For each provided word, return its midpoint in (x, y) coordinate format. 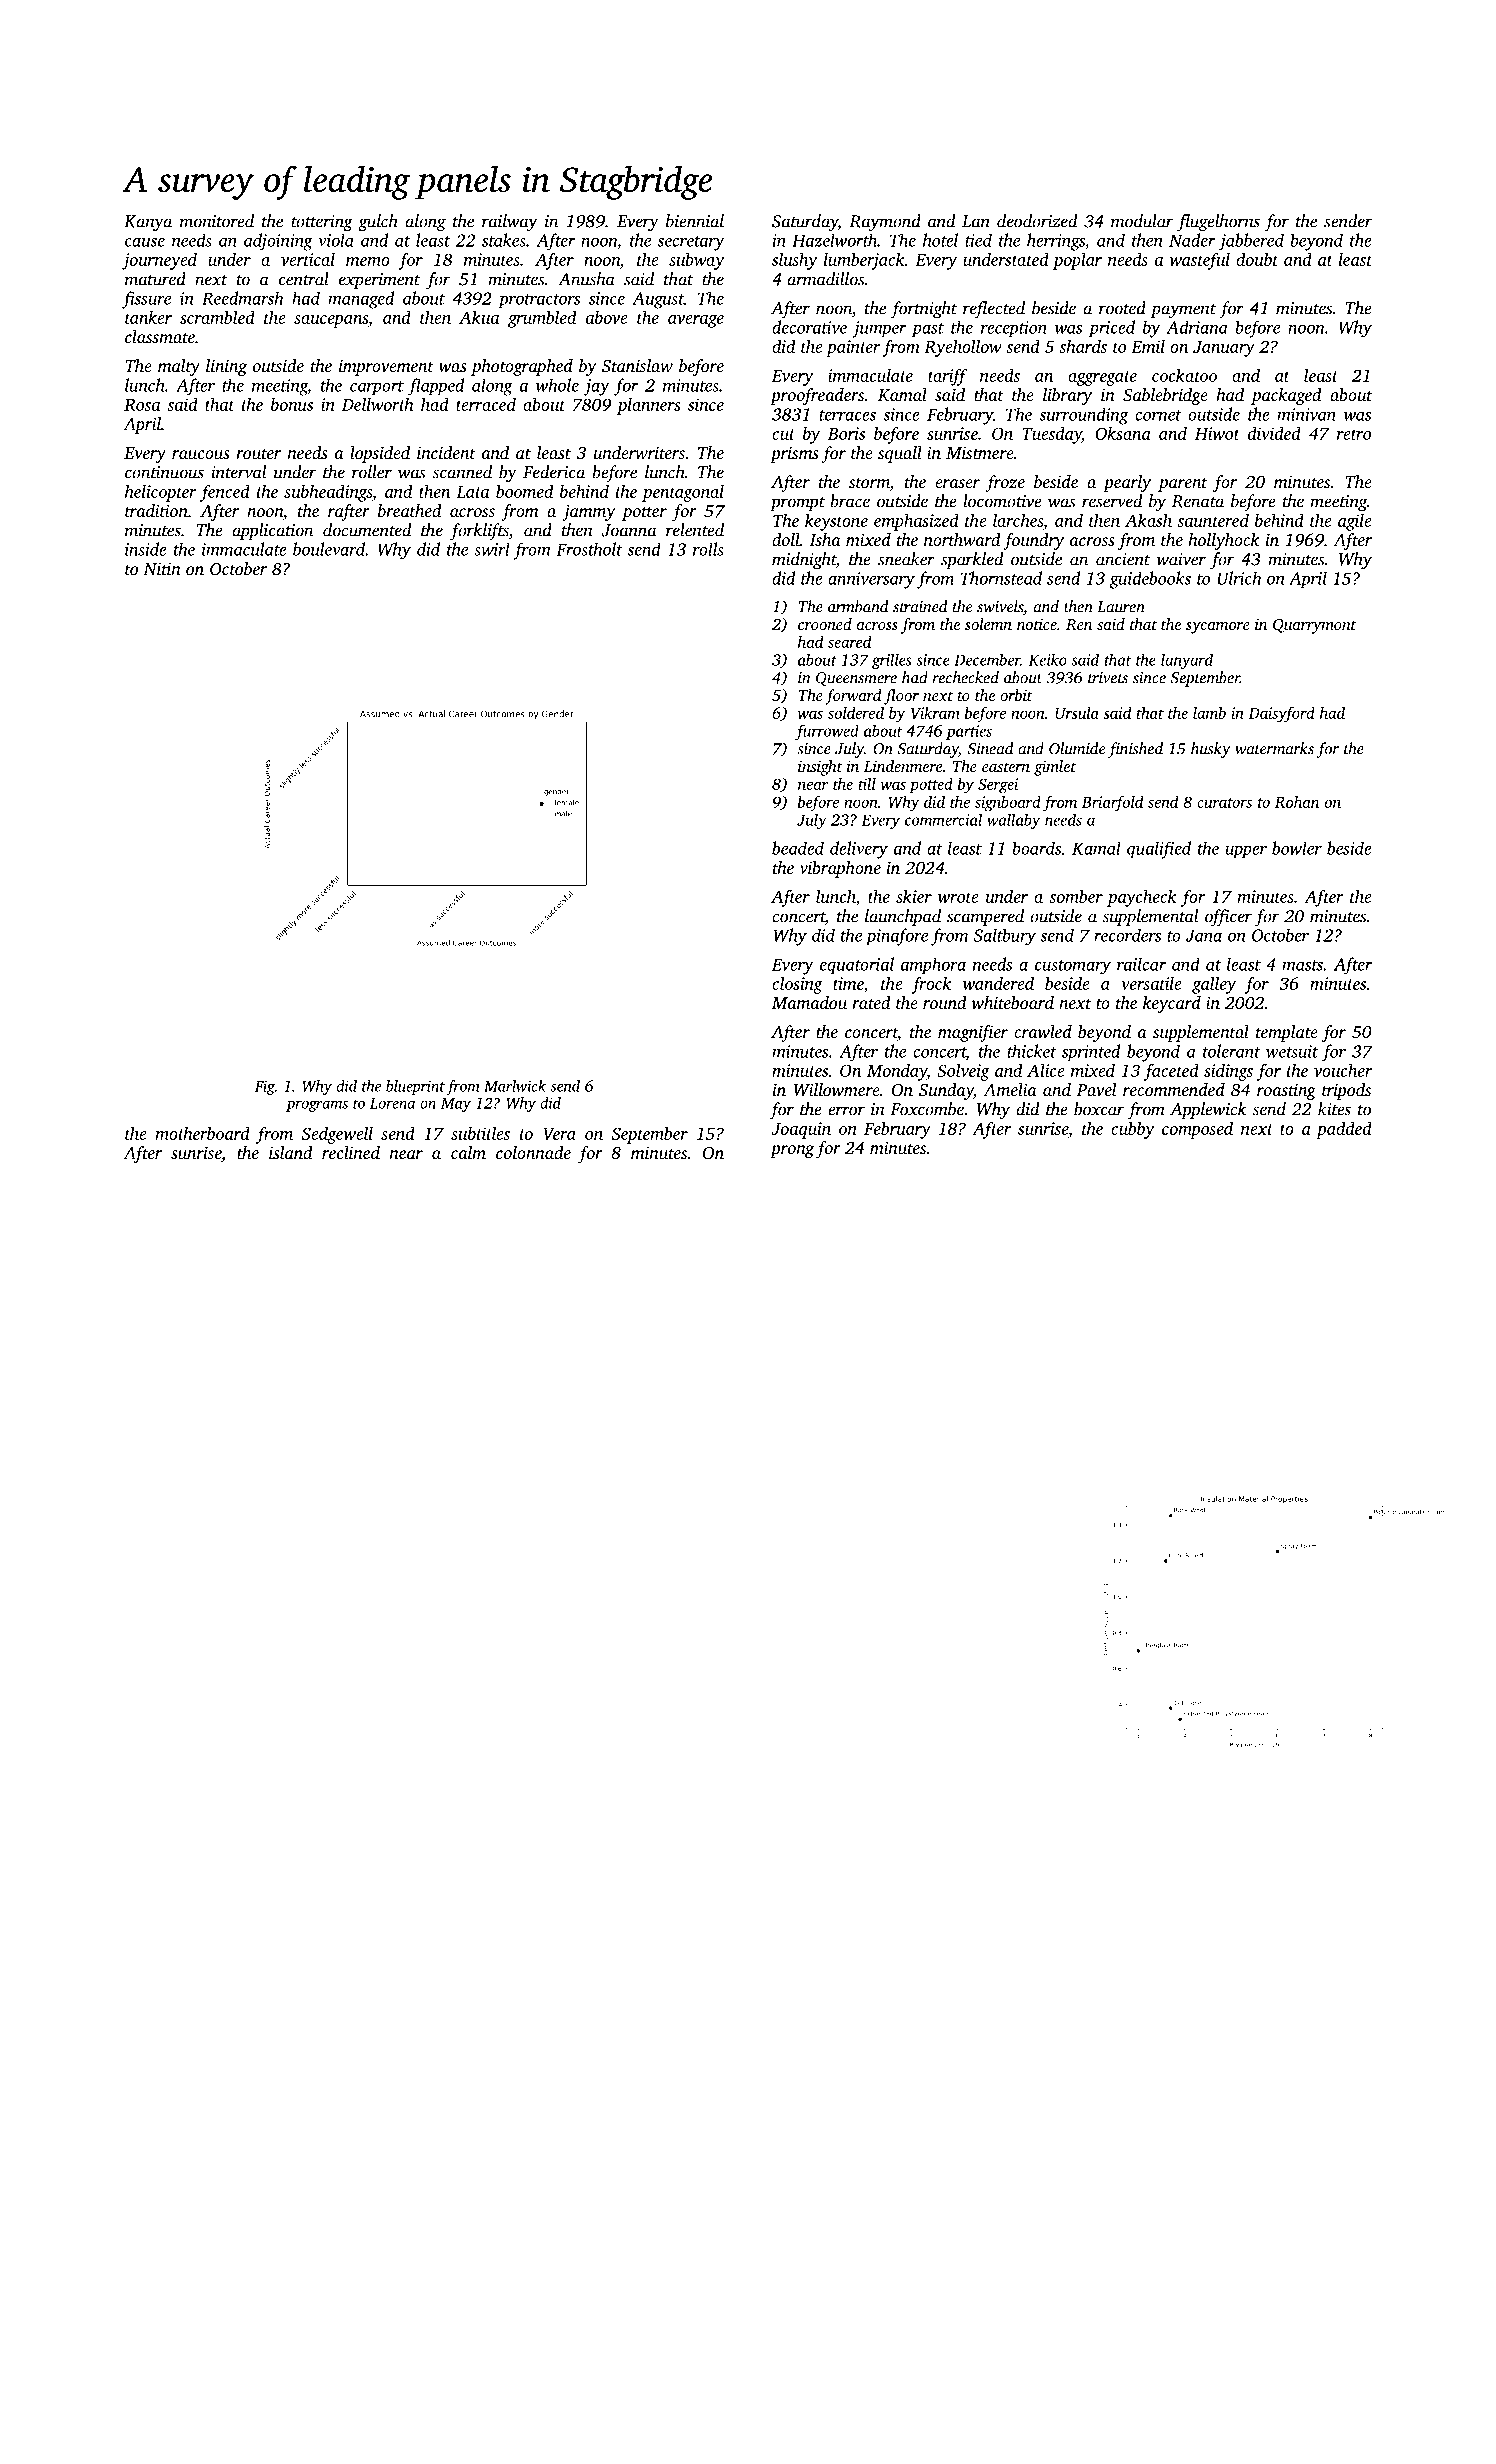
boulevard (329, 549)
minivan (1306, 414)
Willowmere (837, 1090)
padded (1344, 1130)
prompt (797, 504)
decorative (809, 327)
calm (468, 1152)
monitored (217, 221)
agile (1355, 522)
